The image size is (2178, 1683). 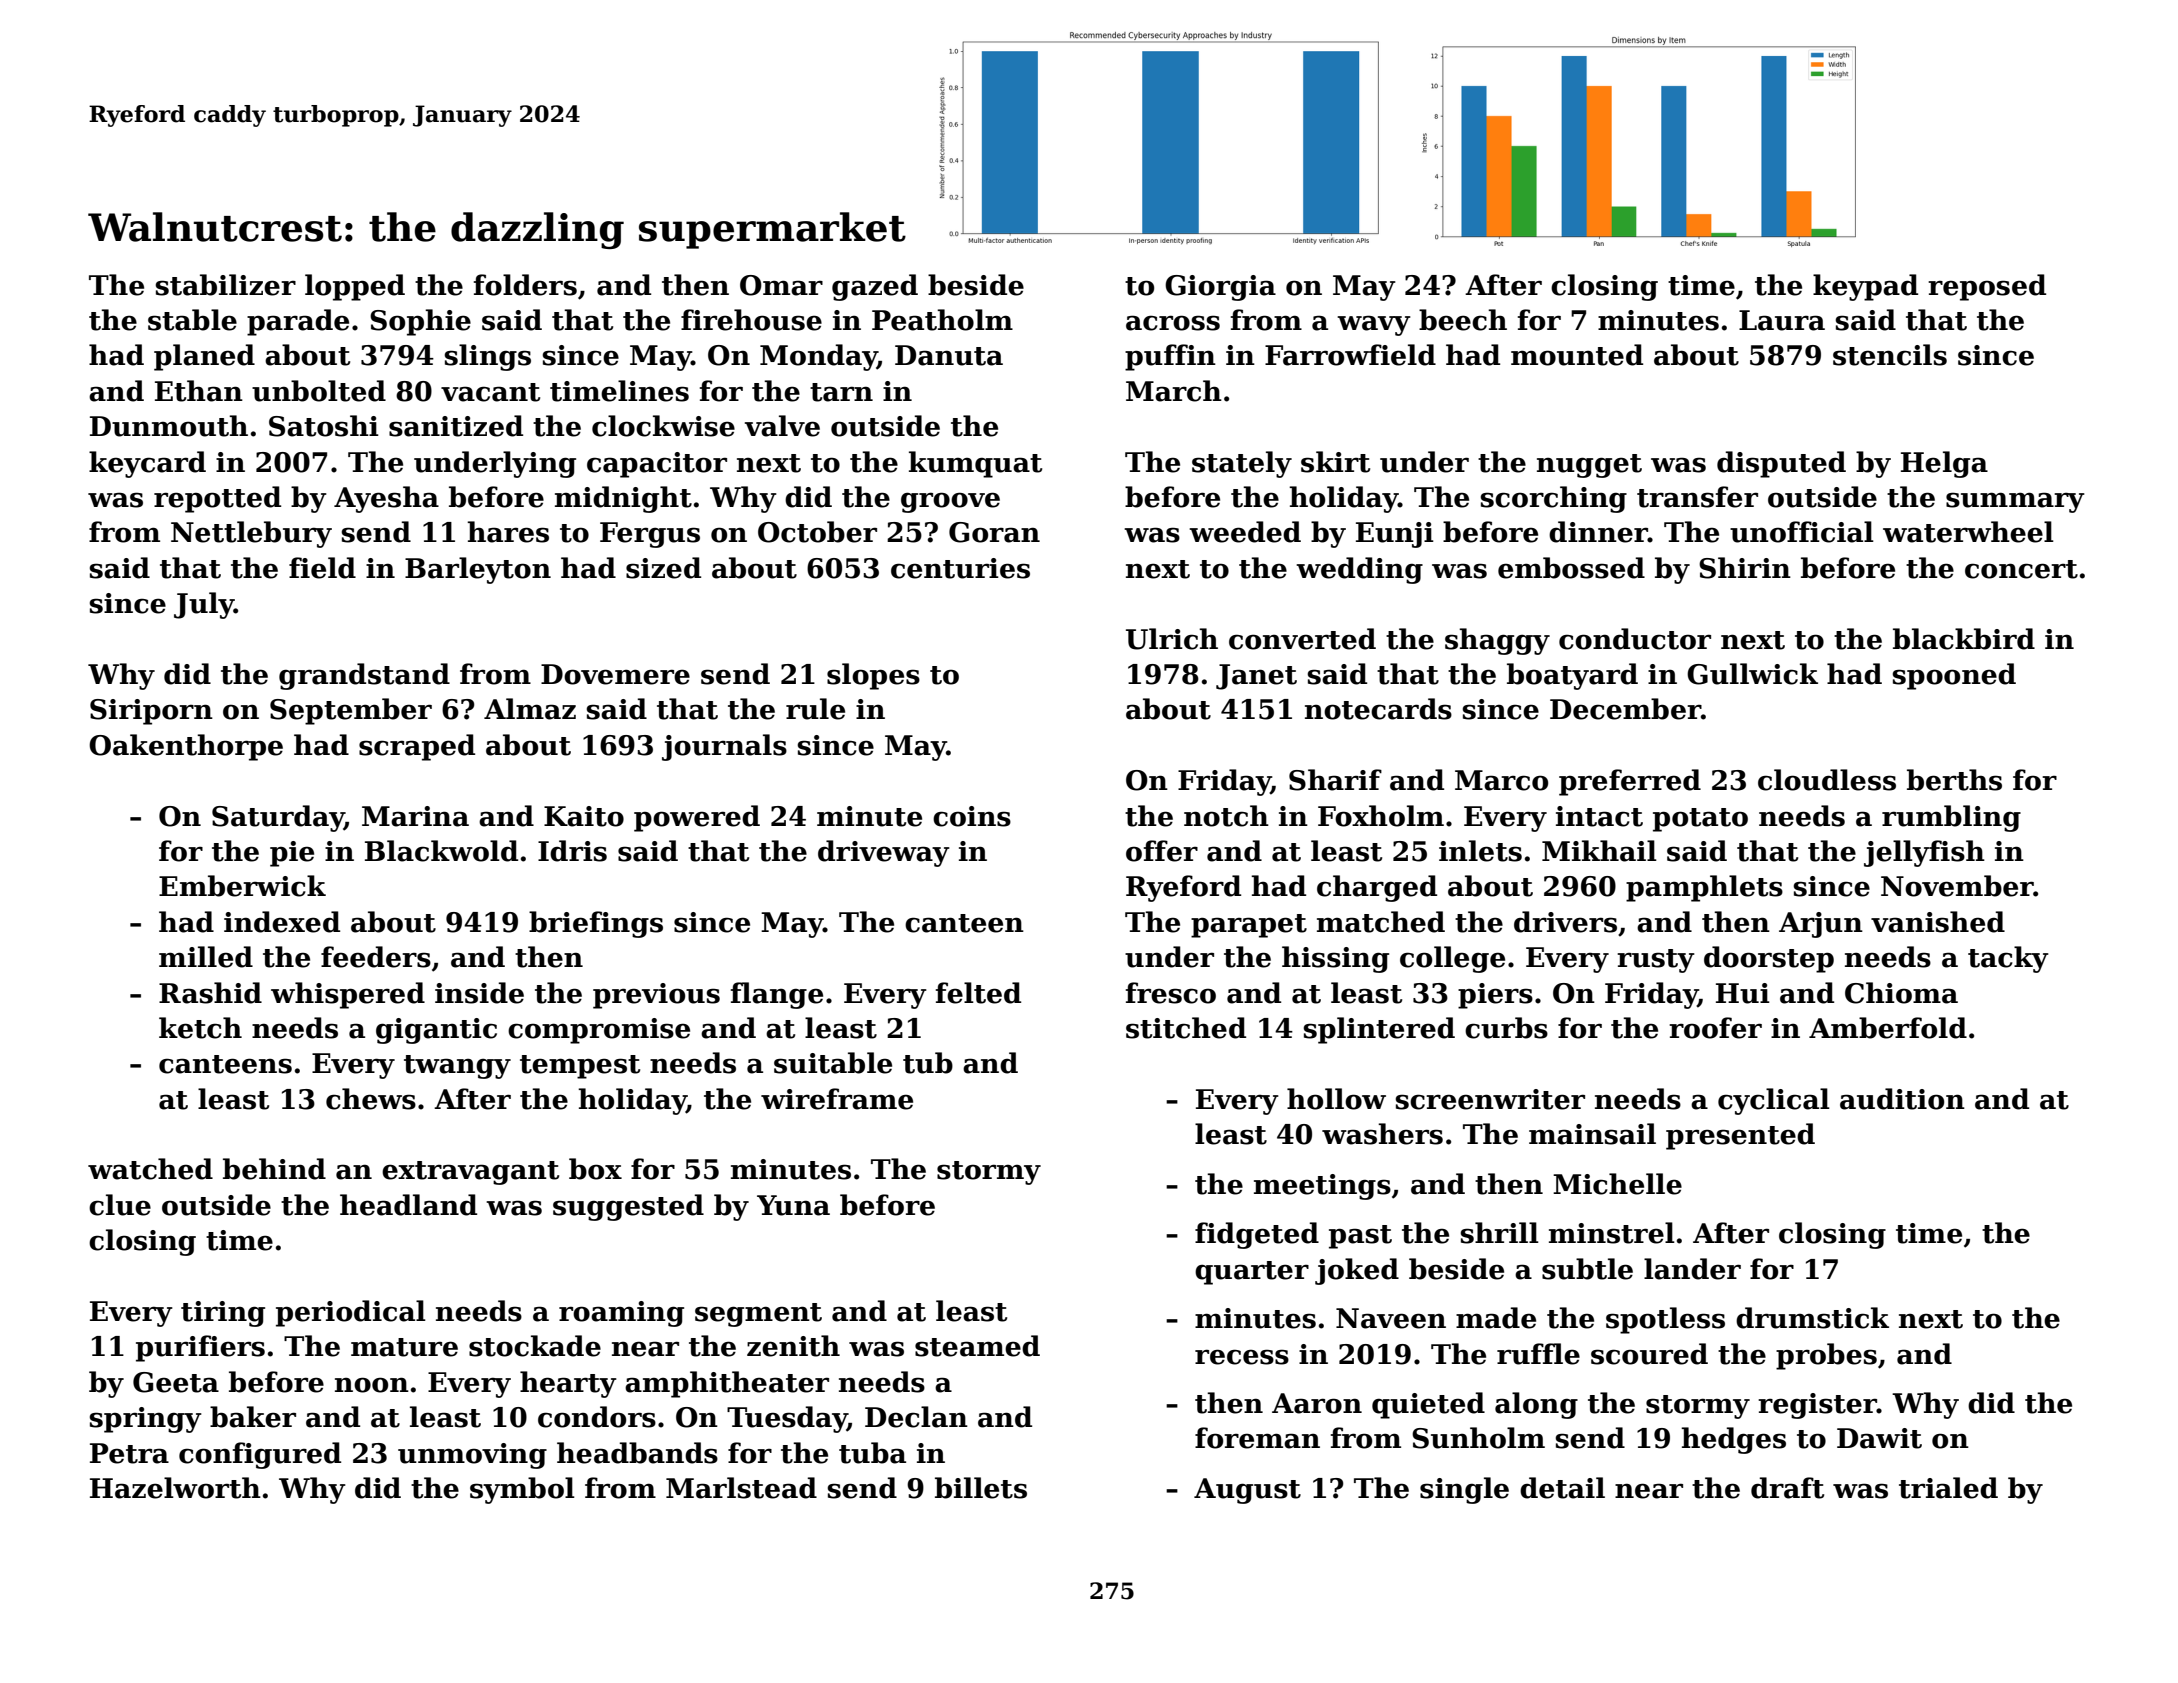 I want to click on Dawit, so click(x=1879, y=1438).
